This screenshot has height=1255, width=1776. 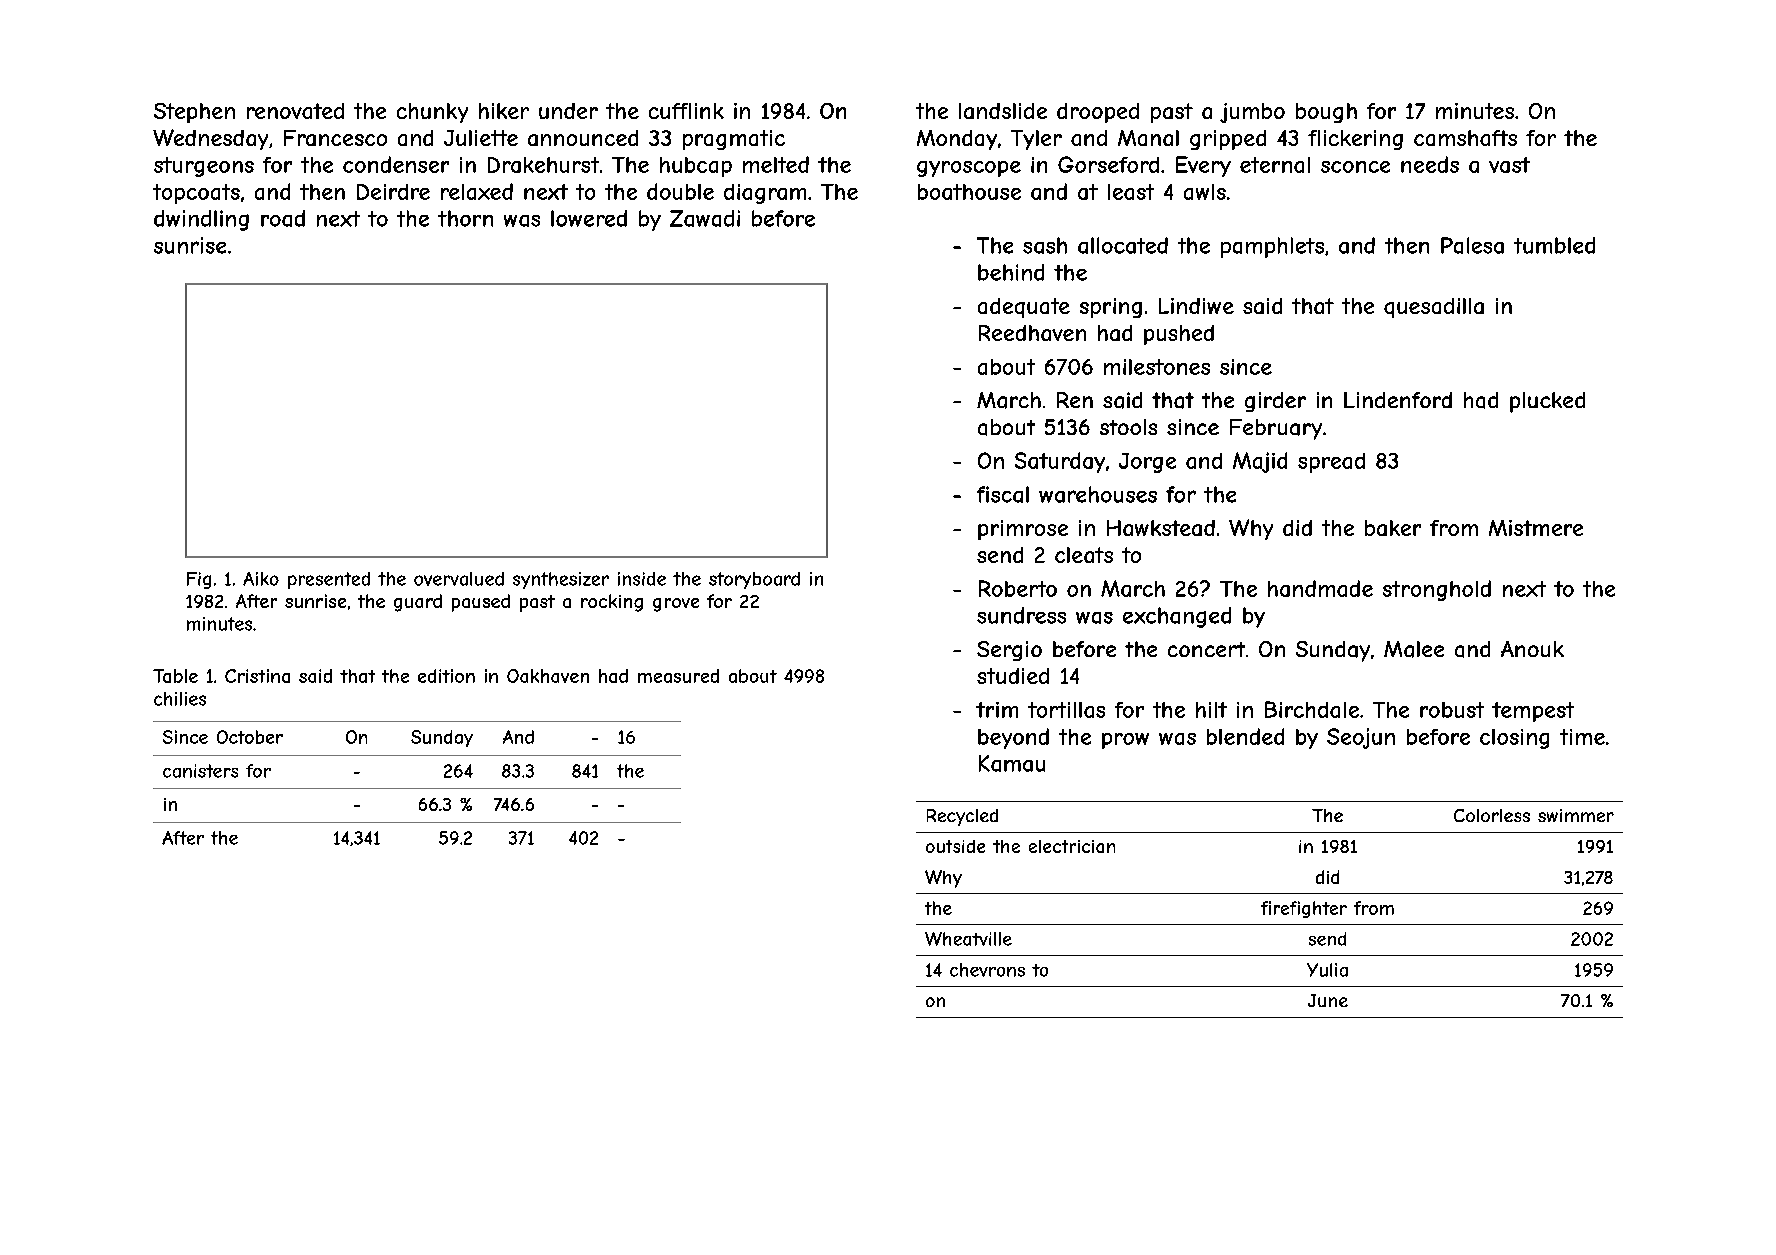 I want to click on Reedhaven, so click(x=1032, y=333).
